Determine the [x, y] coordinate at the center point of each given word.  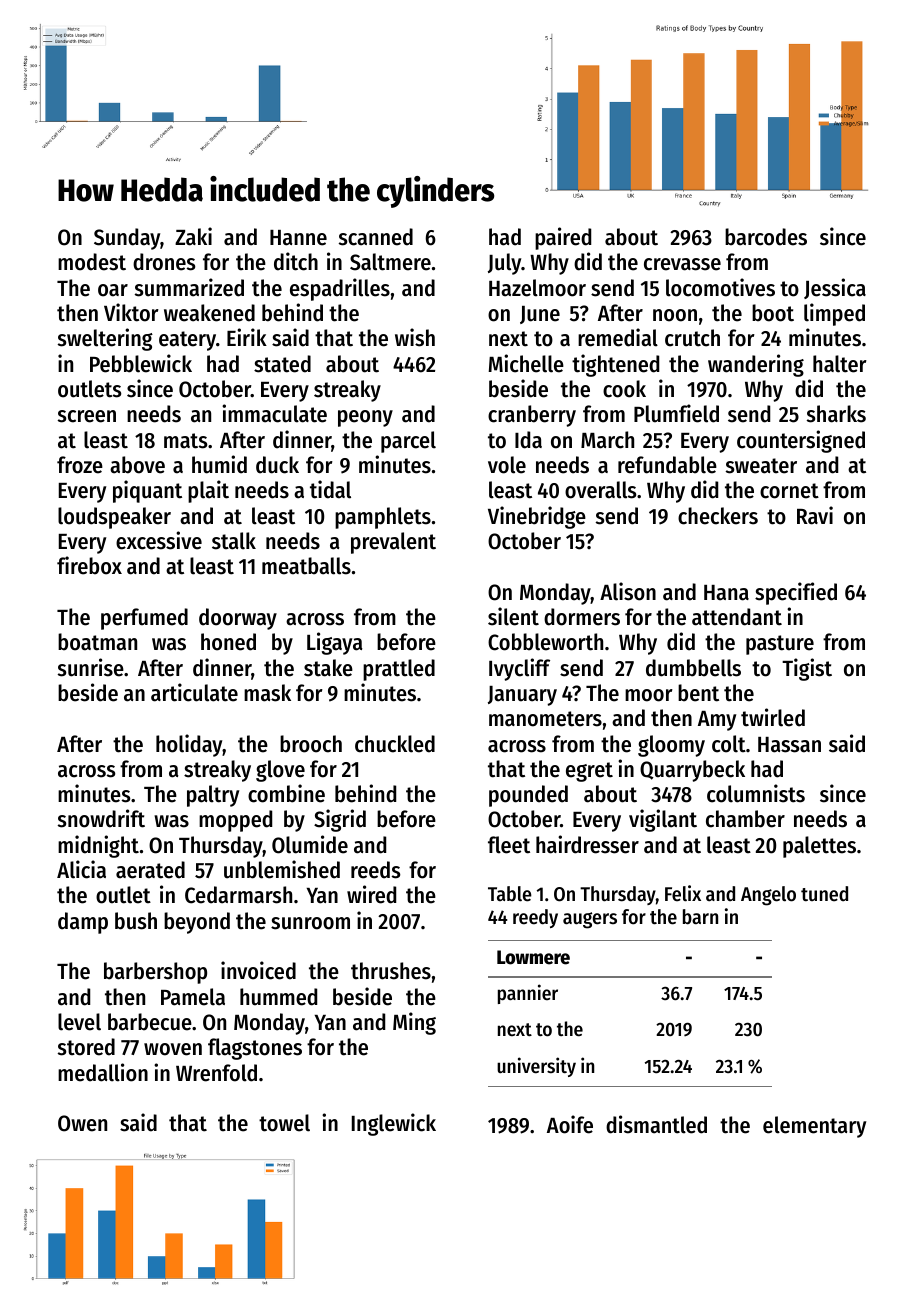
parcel [408, 442]
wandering [756, 365]
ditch [296, 261]
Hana [726, 593]
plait [208, 491]
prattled [399, 670]
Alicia [81, 869]
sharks [836, 414]
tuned [824, 894]
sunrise [91, 667]
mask [267, 693]
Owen [82, 1123]
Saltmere [390, 262]
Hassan [789, 745]
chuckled [395, 744]
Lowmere [533, 957]
